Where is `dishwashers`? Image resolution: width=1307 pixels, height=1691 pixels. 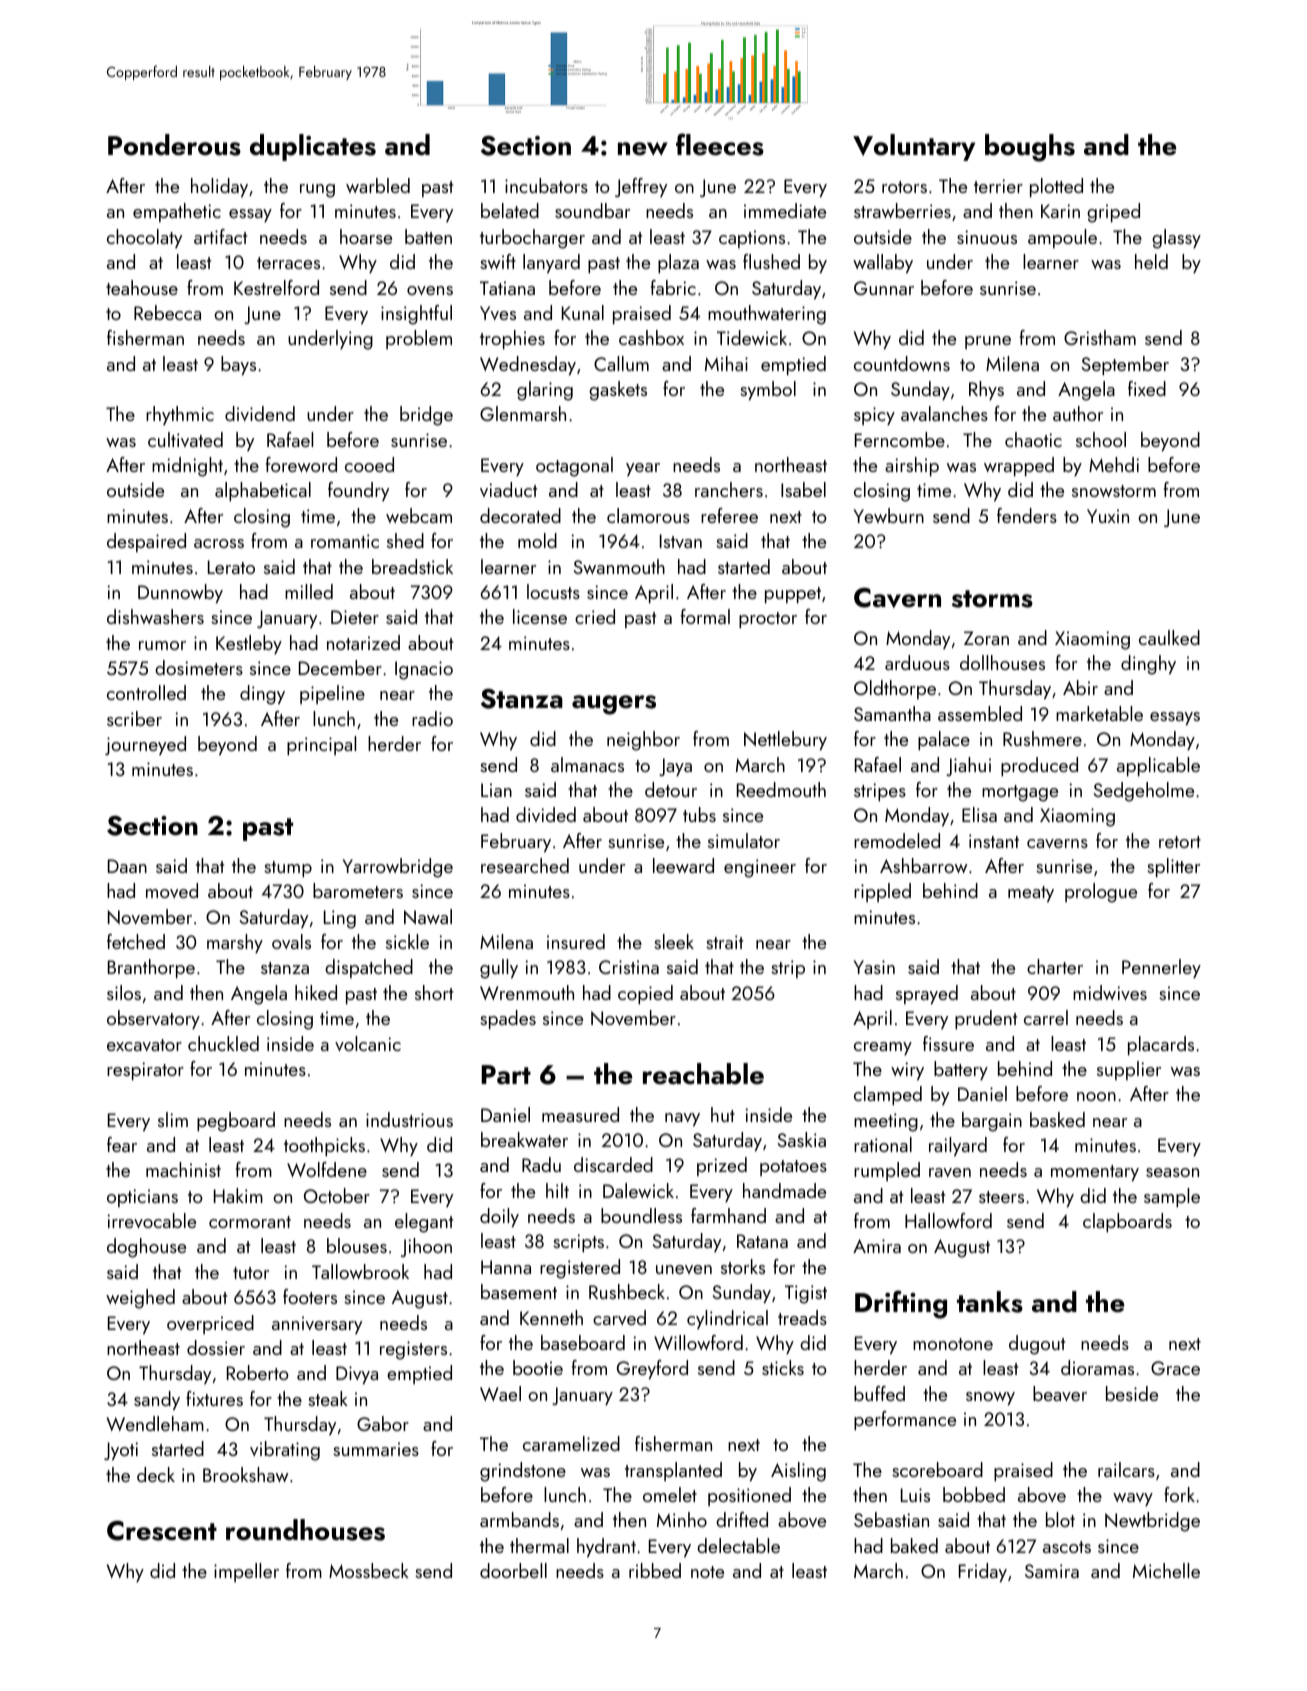
dishwashers is located at coordinates (155, 616).
